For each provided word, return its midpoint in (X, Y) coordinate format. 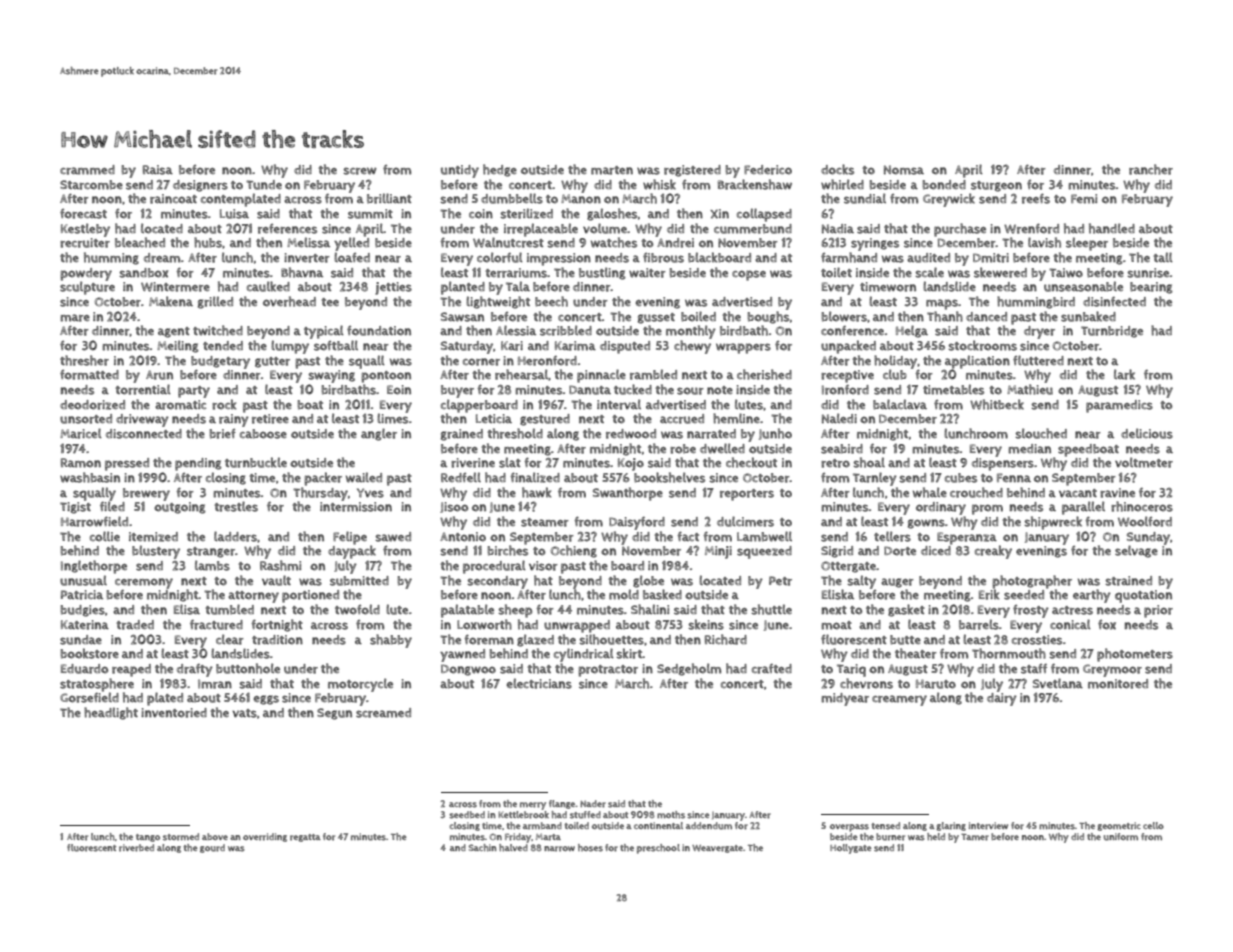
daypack (352, 552)
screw (360, 171)
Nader (593, 804)
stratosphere (97, 685)
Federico (768, 170)
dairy (1002, 699)
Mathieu (1030, 389)
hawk (536, 492)
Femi (1084, 199)
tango (148, 838)
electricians (539, 683)
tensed (885, 826)
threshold (515, 433)
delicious (1147, 433)
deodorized (92, 405)
